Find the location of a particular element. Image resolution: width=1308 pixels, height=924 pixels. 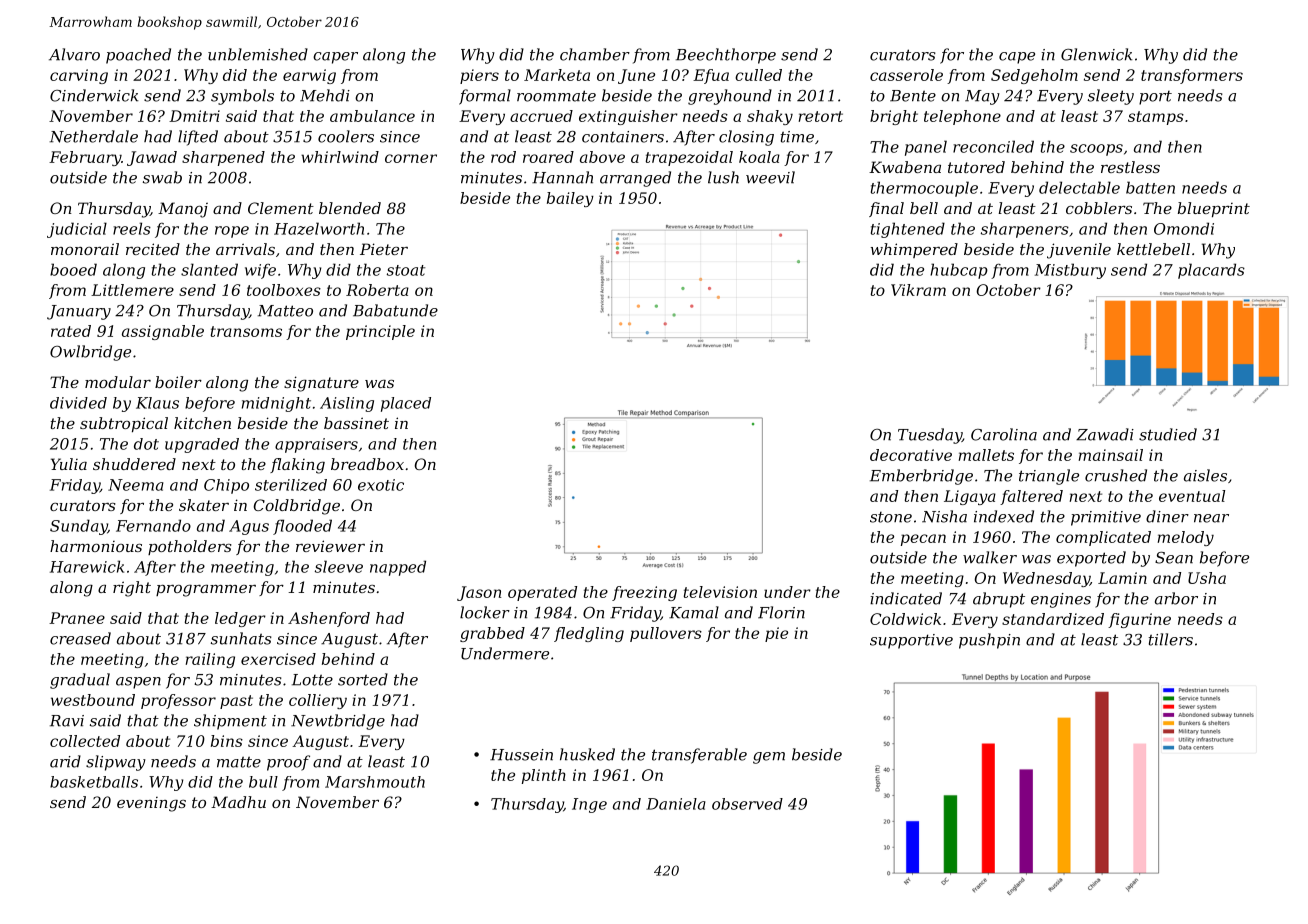

Vikram is located at coordinates (918, 290).
